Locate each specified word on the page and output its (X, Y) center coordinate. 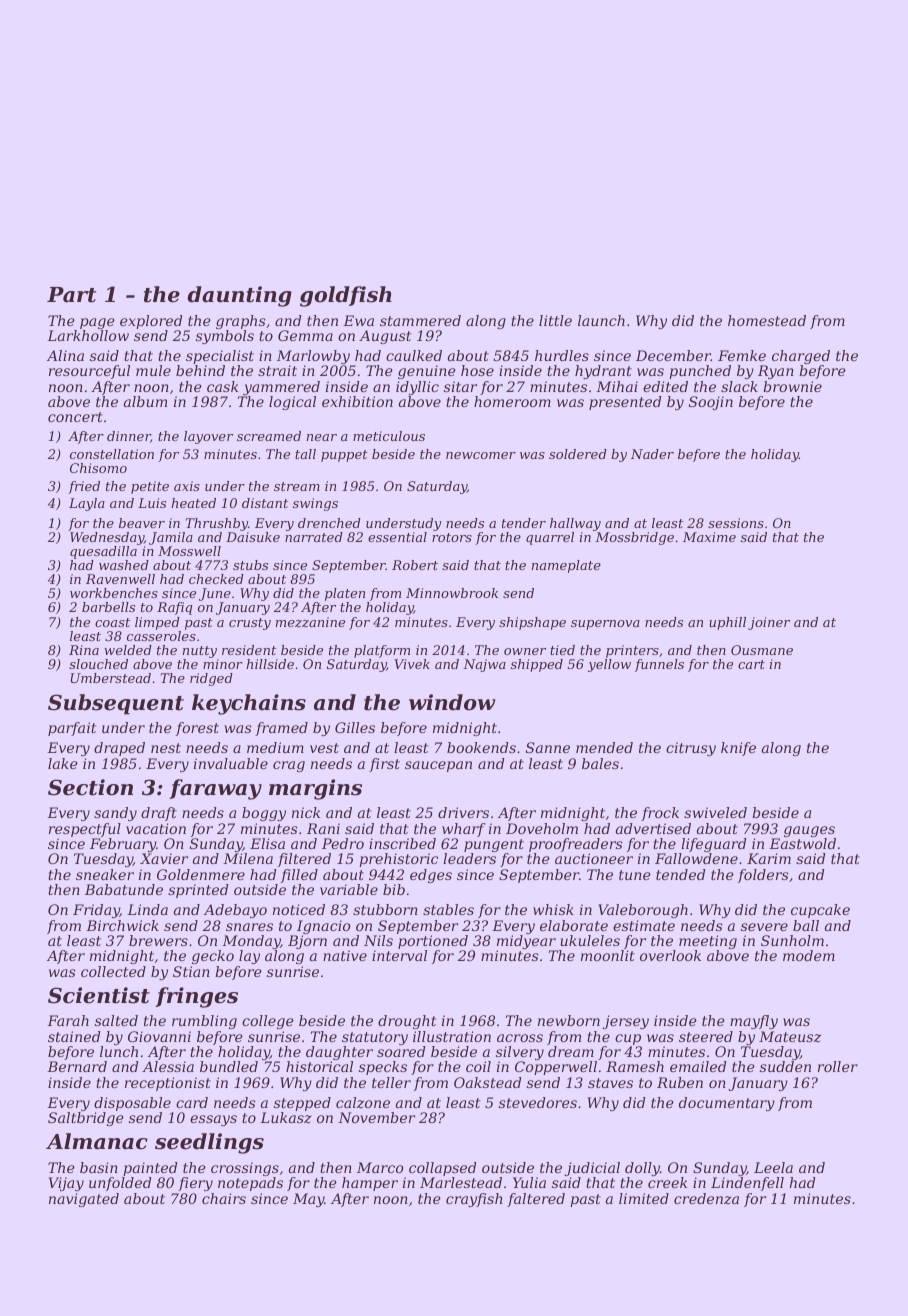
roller (838, 1066)
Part (71, 295)
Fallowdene (696, 858)
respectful (85, 830)
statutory (375, 1038)
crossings (245, 1169)
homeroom (512, 401)
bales (600, 763)
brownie (792, 386)
